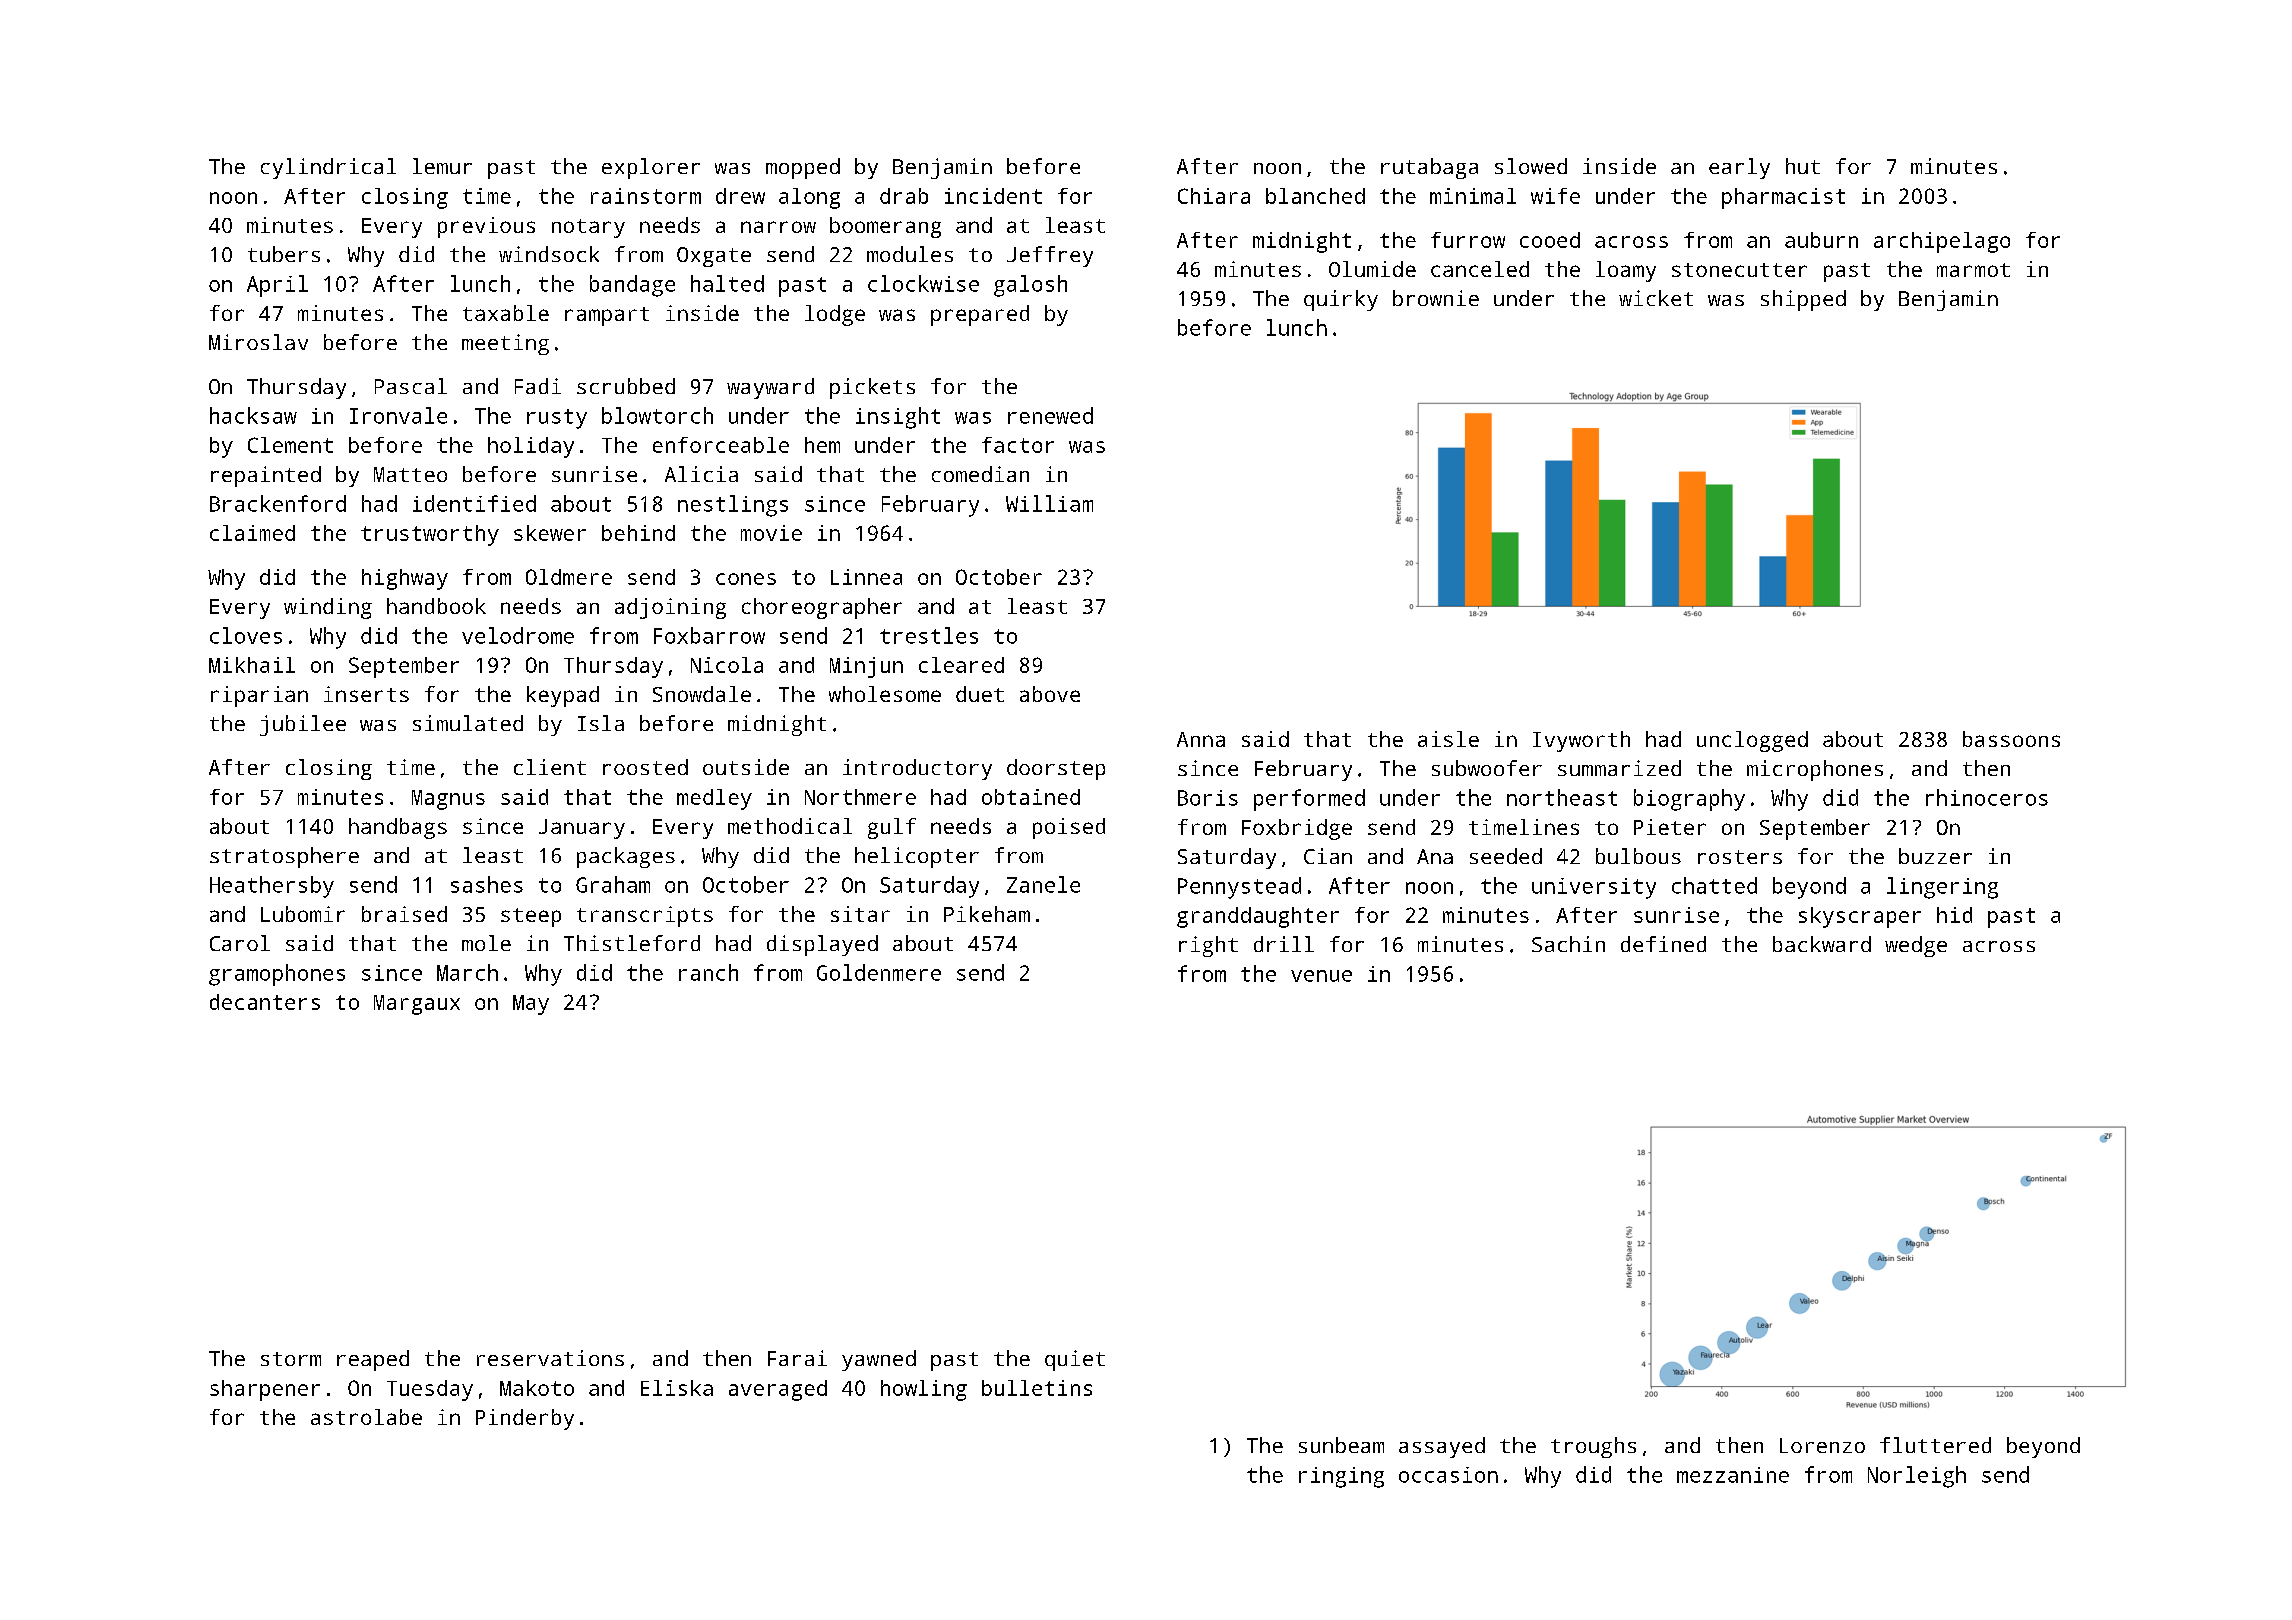 The width and height of the document is (2292, 1620). What do you see at coordinates (1803, 300) in the document?
I see `shipped` at bounding box center [1803, 300].
